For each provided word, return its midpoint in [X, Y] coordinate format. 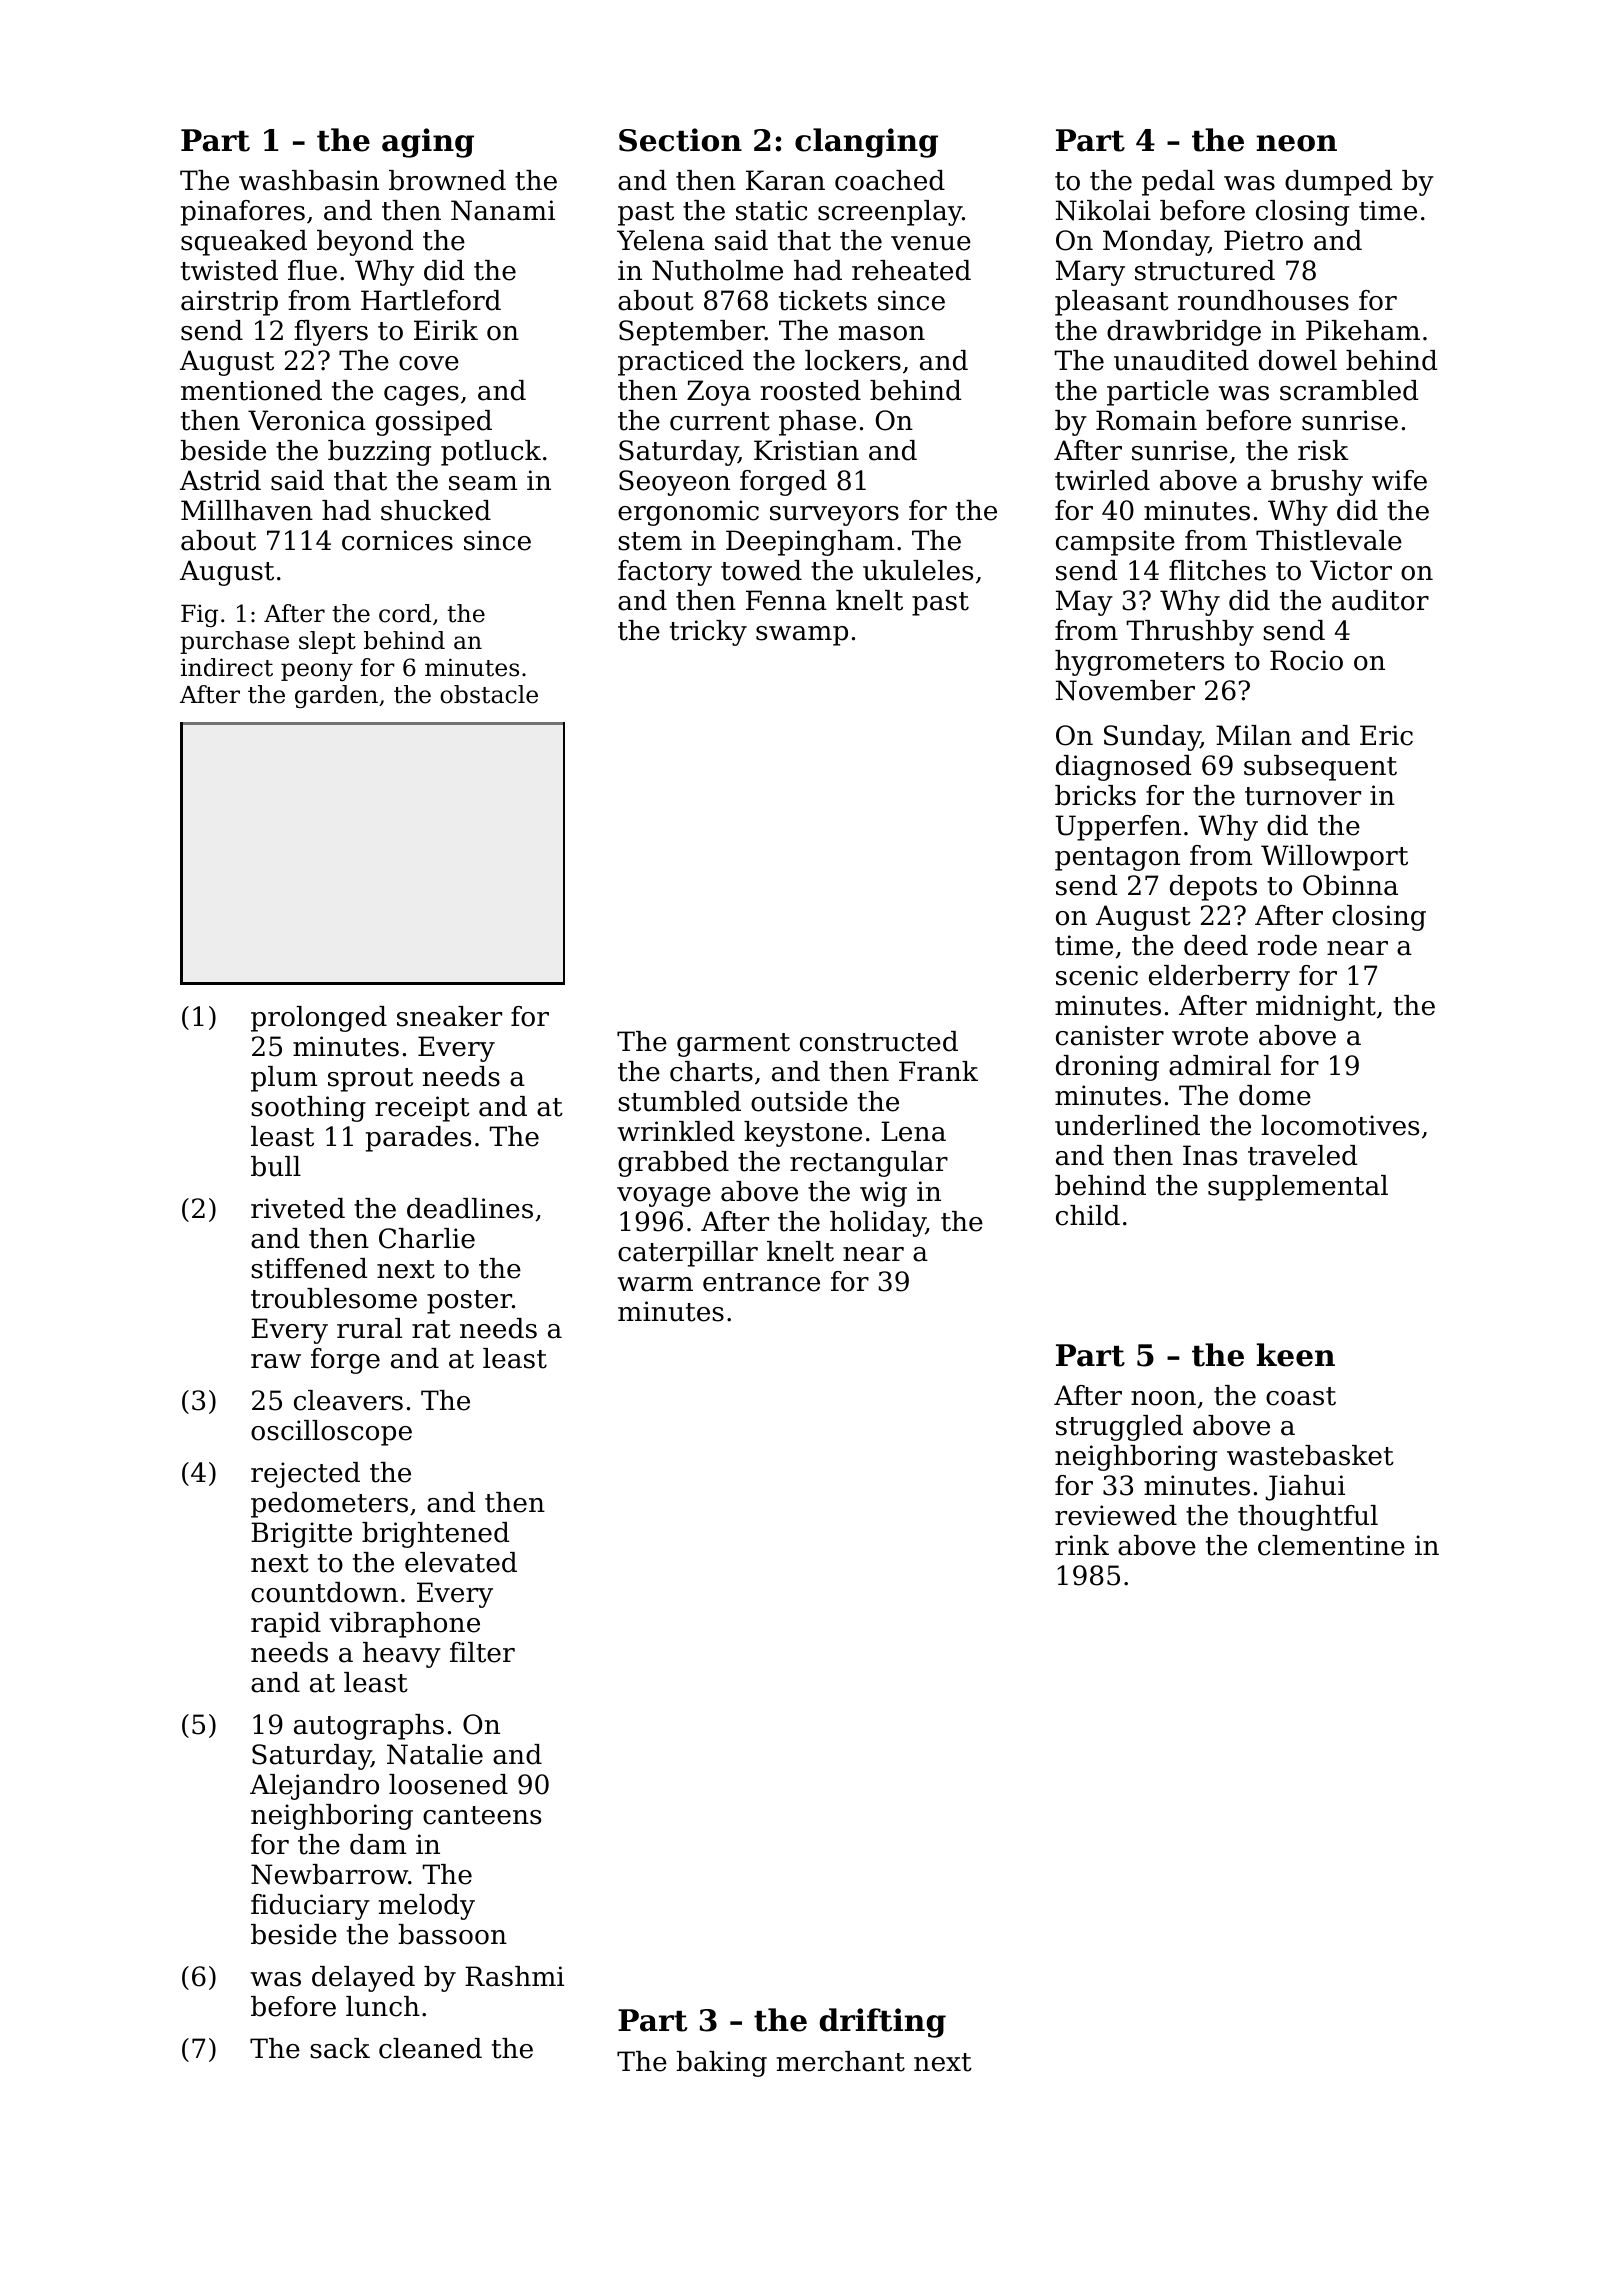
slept [327, 642]
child [1088, 1215]
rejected [305, 1475]
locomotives [1340, 1125]
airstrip [229, 303]
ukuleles [918, 570]
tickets [823, 300]
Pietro [1263, 240]
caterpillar [688, 1254]
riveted [298, 1208]
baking [722, 2064]
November [1125, 690]
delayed [363, 1979]
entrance [761, 1282]
